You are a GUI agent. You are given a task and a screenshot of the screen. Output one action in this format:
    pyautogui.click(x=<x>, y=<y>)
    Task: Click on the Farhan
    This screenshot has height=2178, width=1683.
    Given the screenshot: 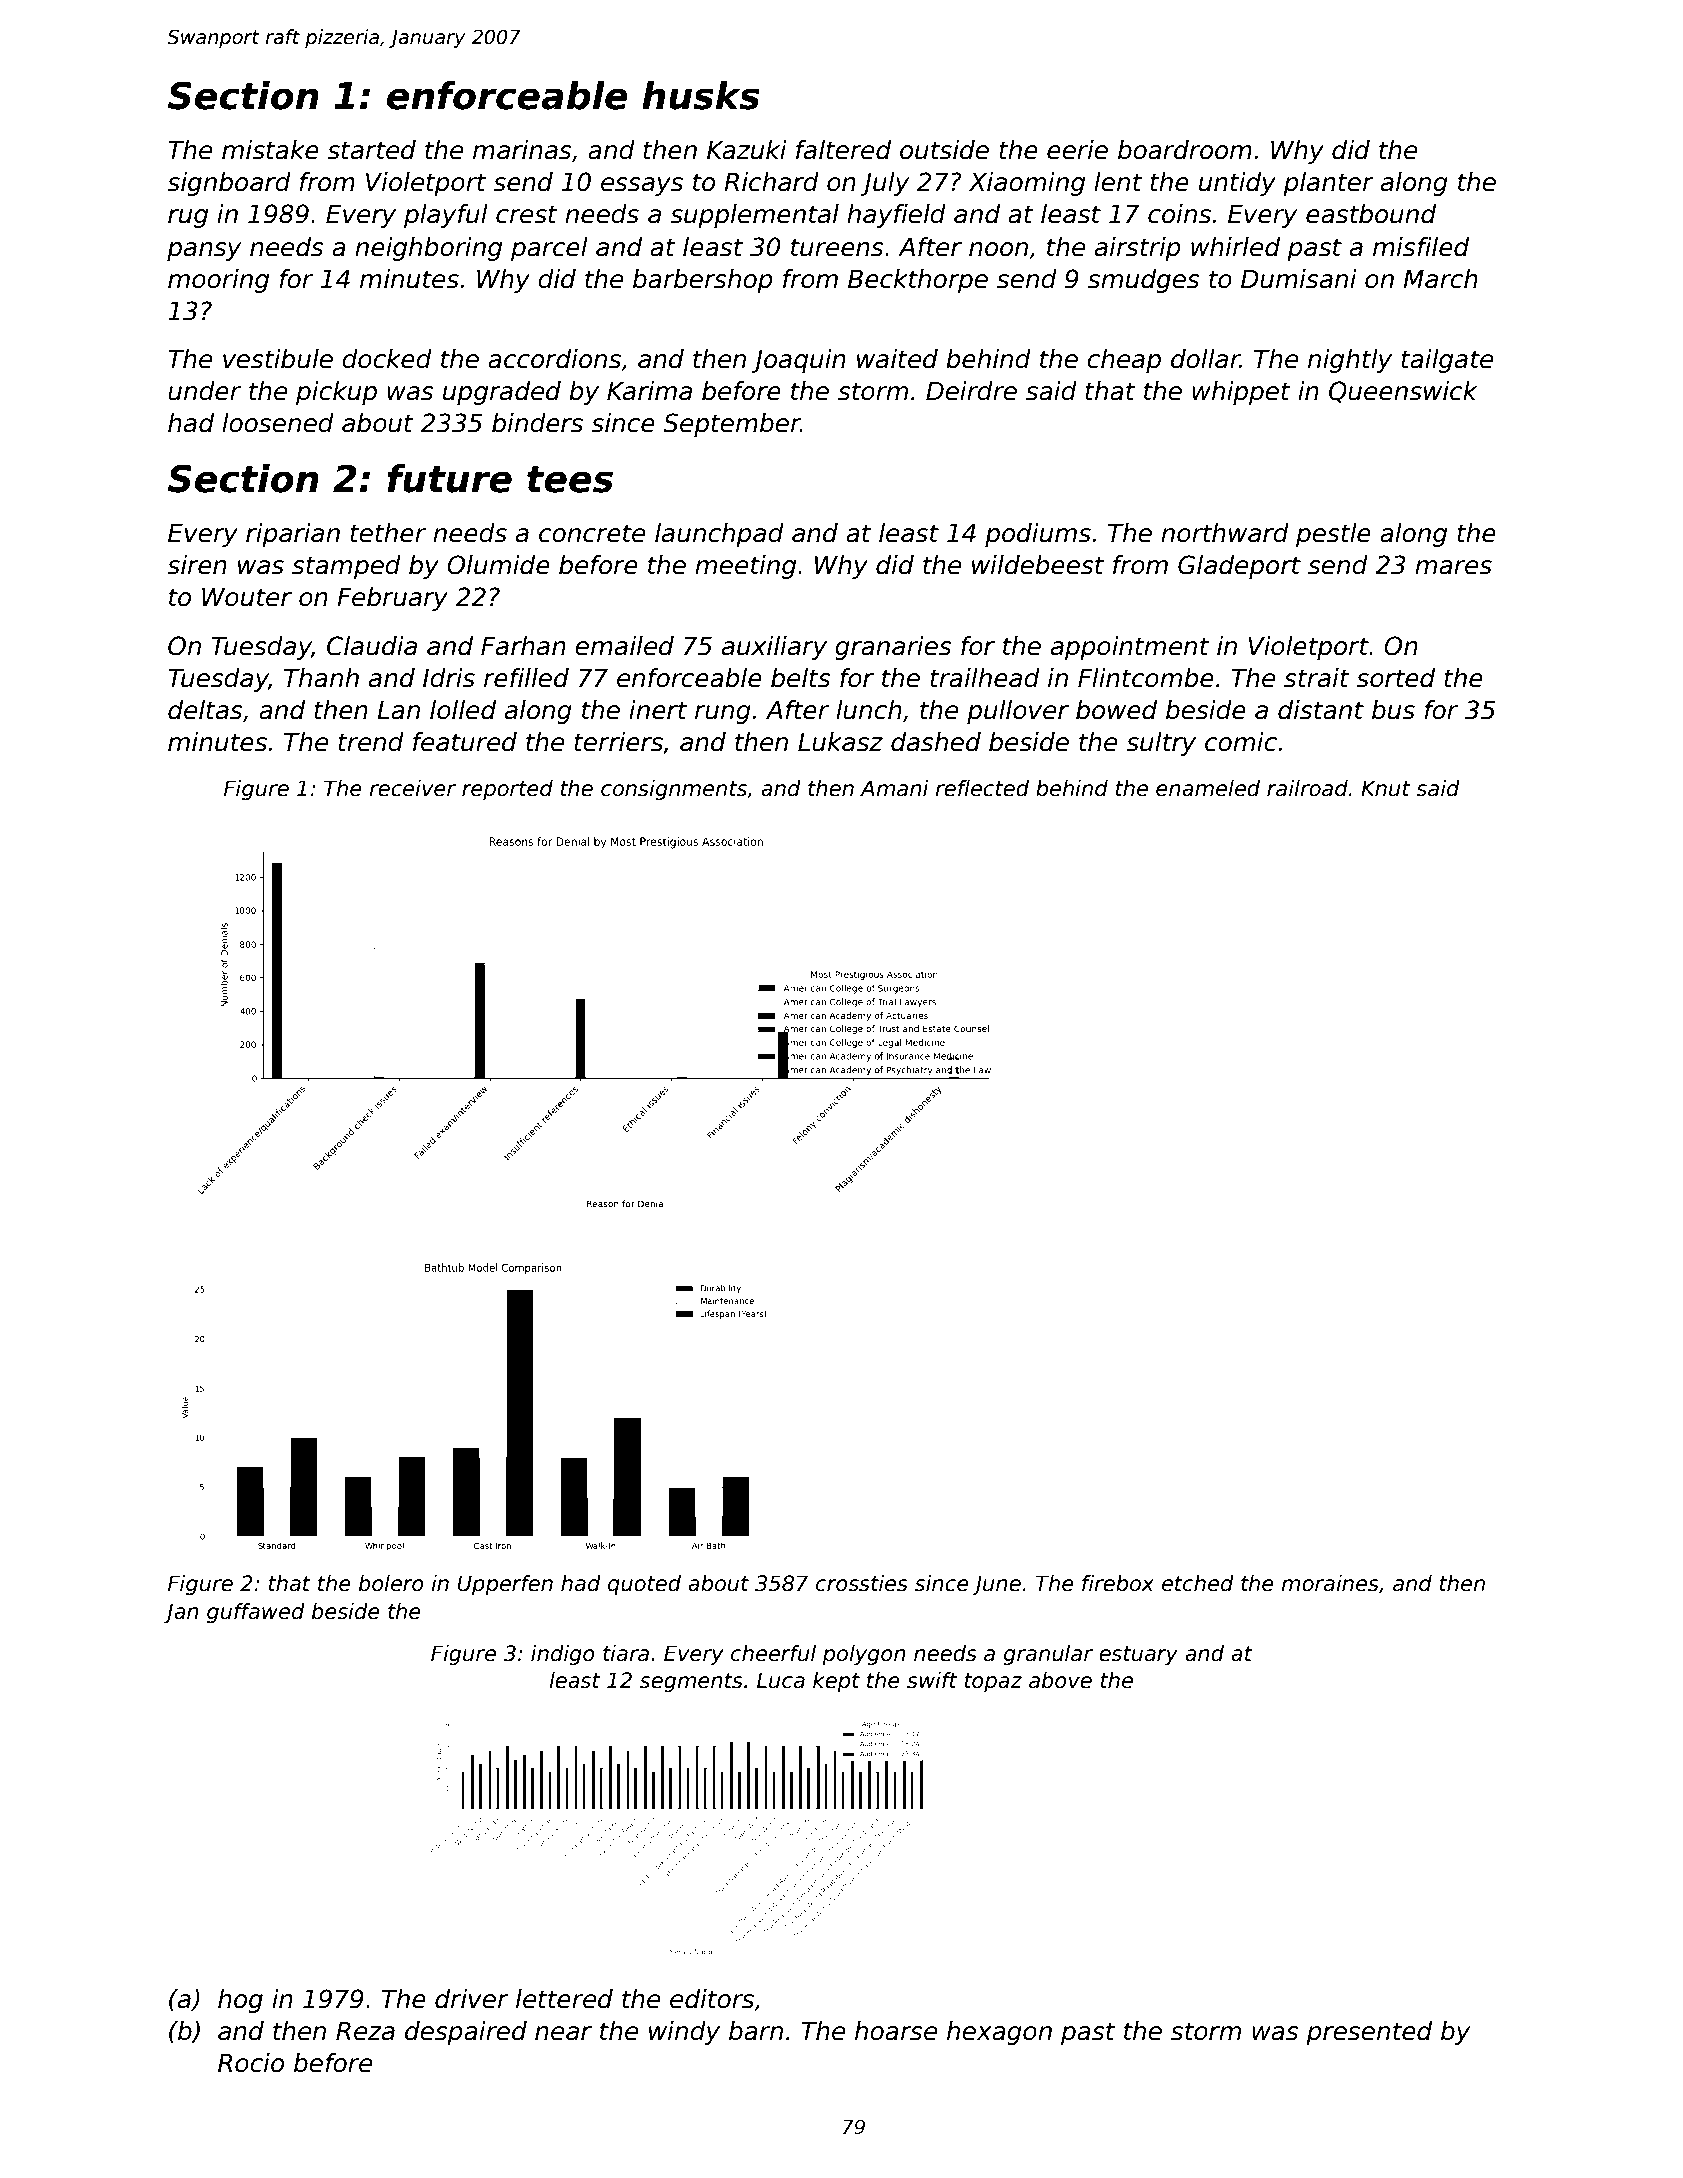 What is the action you would take?
    pyautogui.click(x=523, y=646)
